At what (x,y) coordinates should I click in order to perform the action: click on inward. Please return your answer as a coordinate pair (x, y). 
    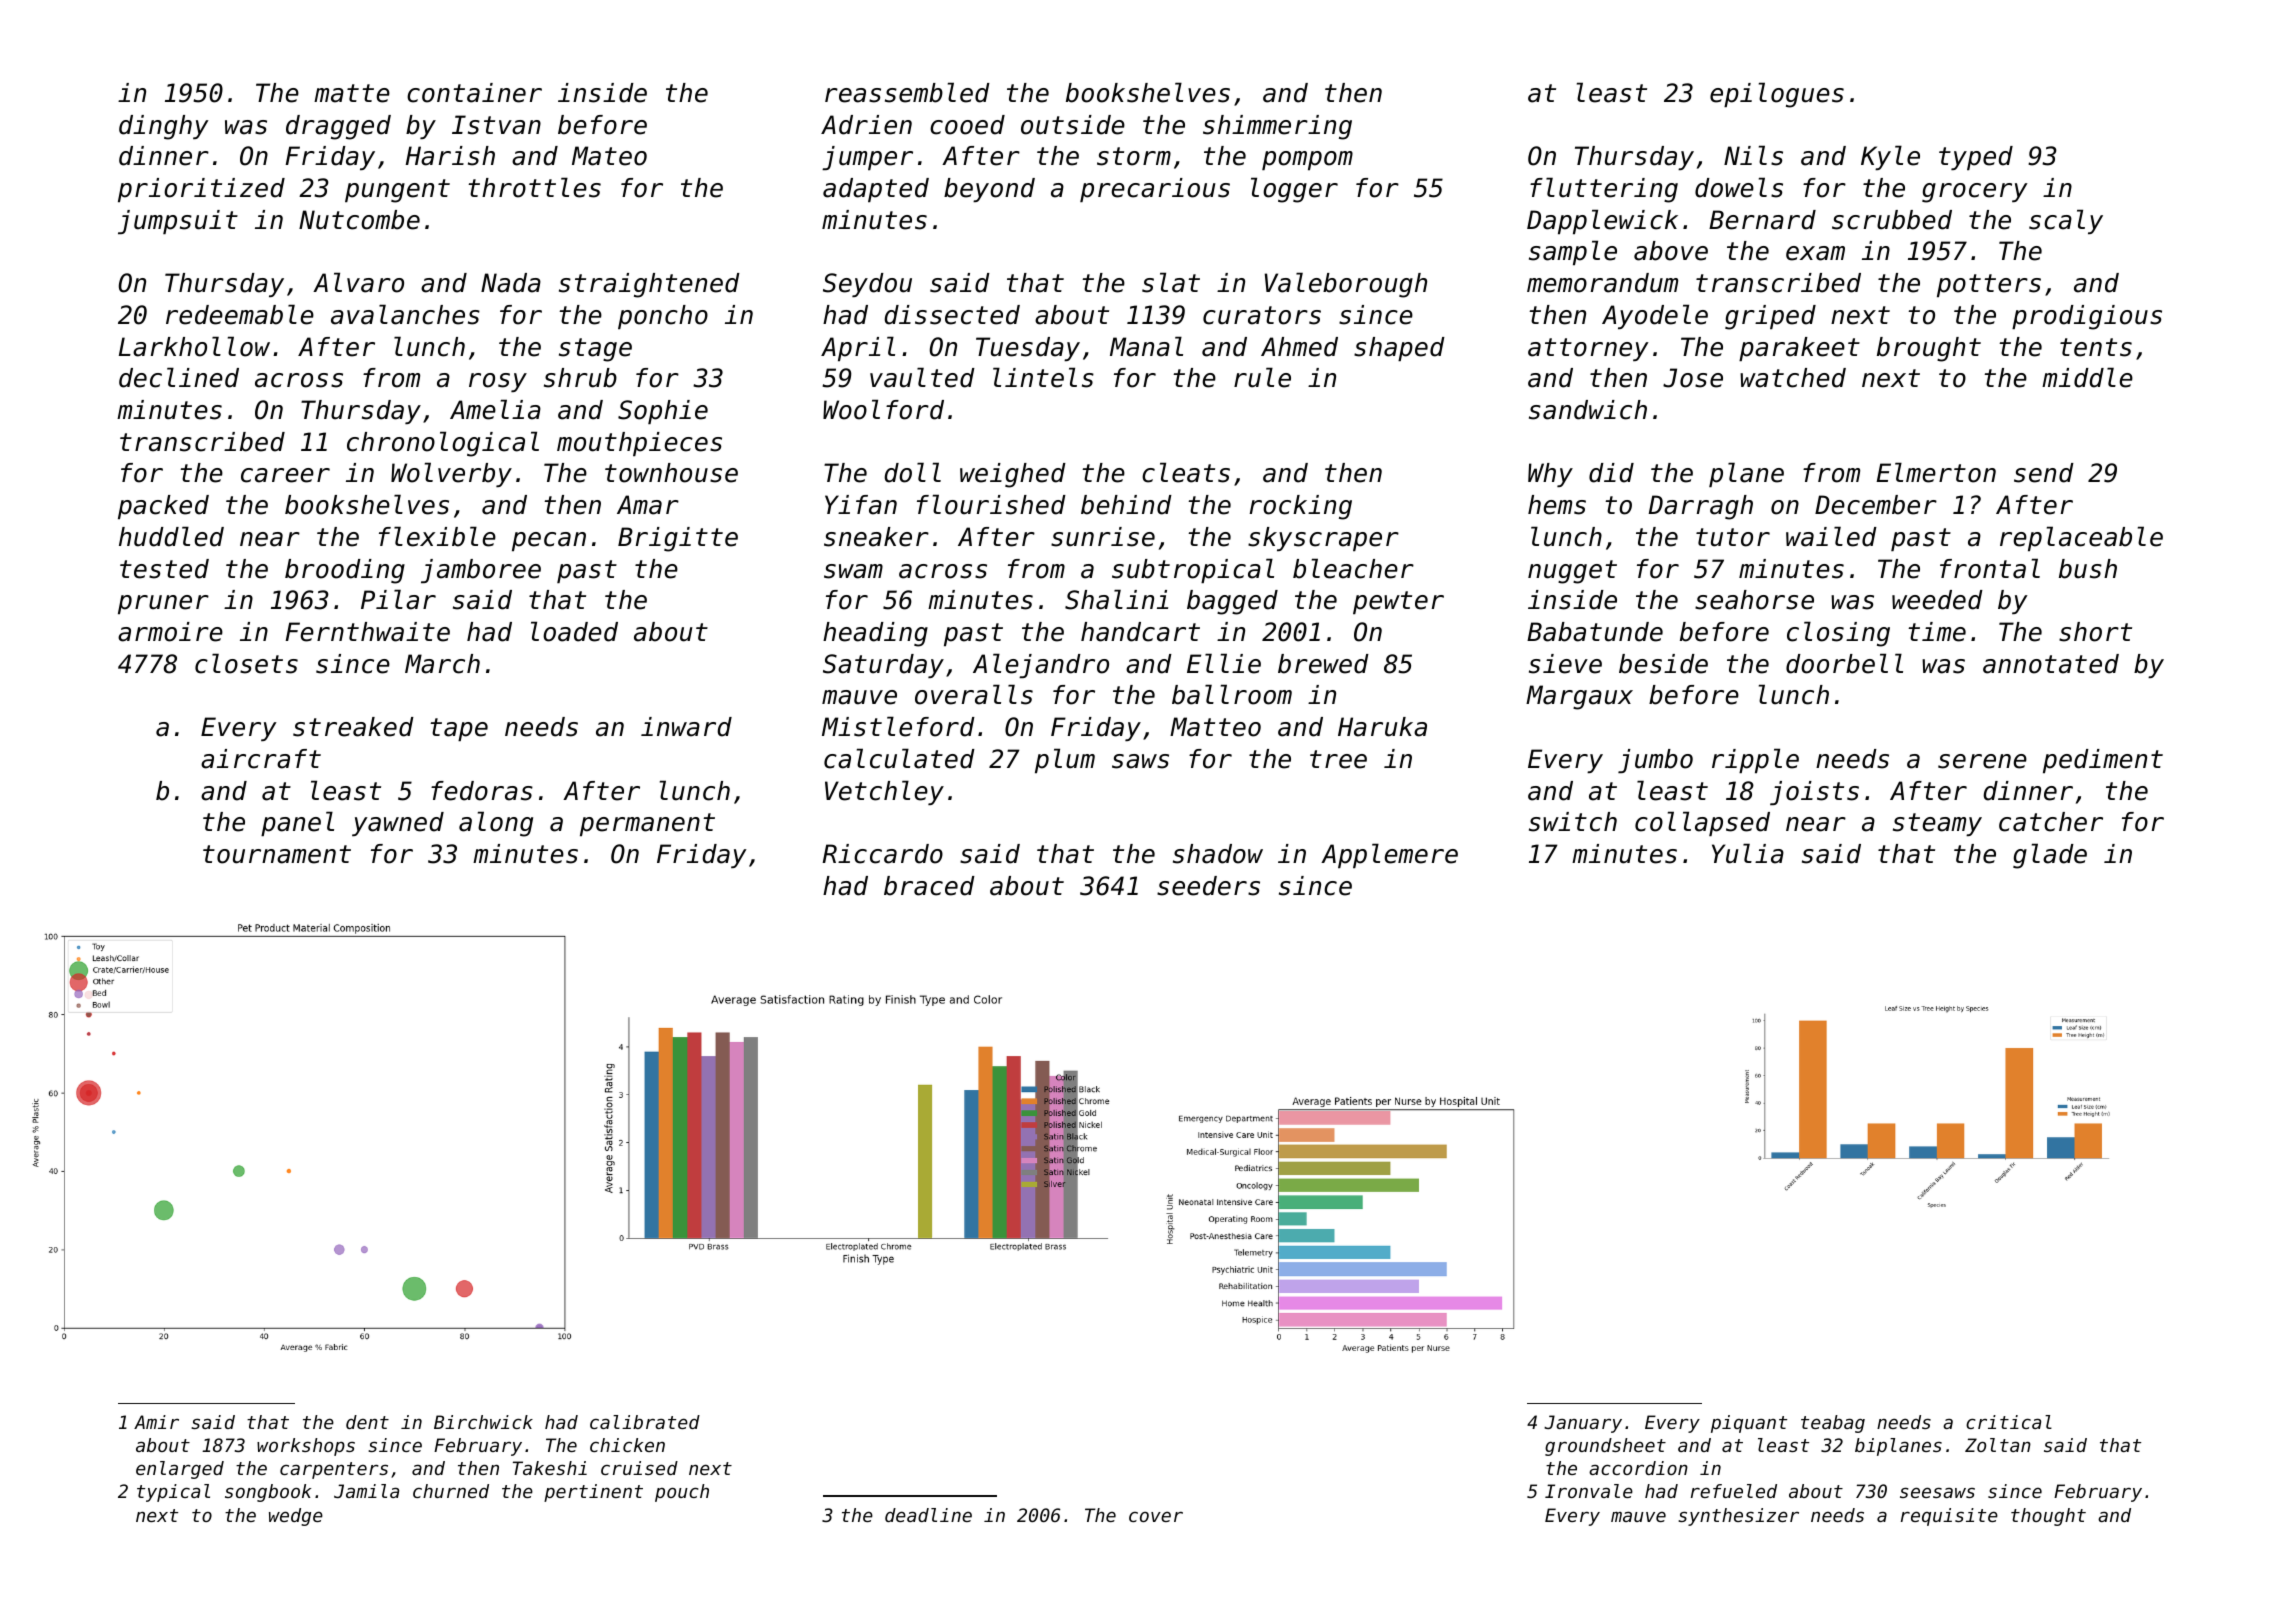
    Looking at the image, I should click on (686, 727).
